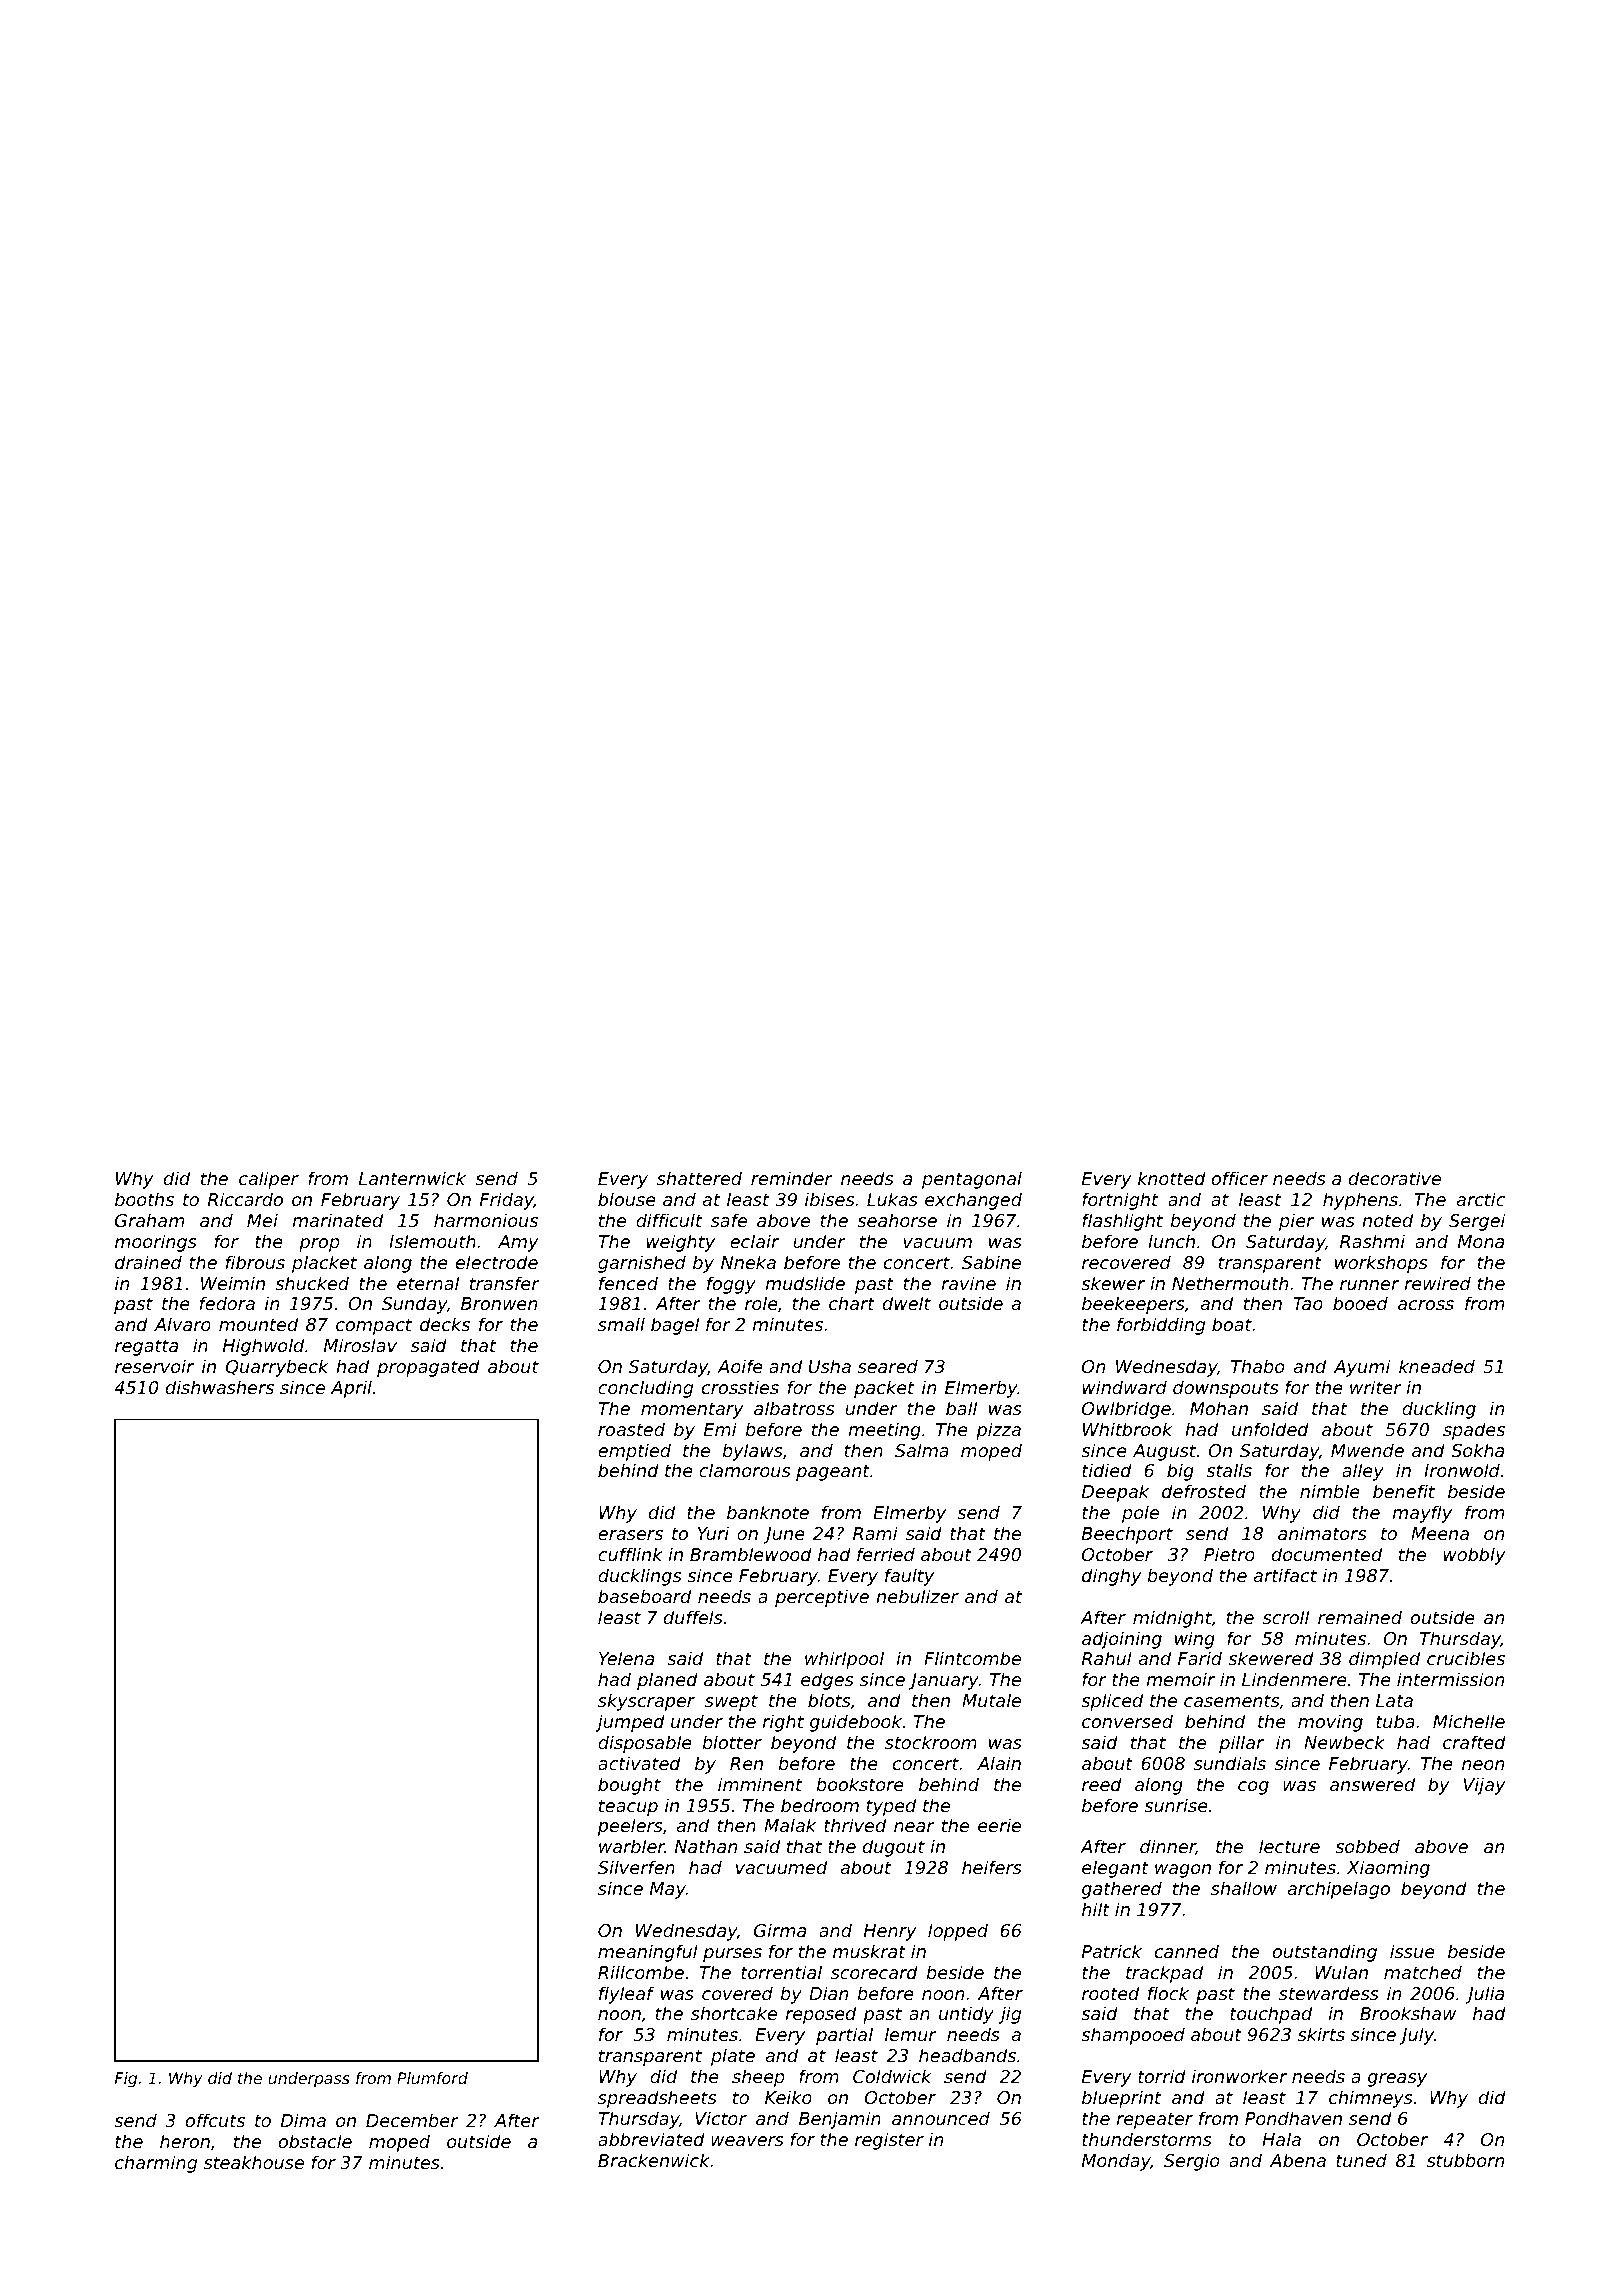  I want to click on offcuts, so click(215, 2120).
